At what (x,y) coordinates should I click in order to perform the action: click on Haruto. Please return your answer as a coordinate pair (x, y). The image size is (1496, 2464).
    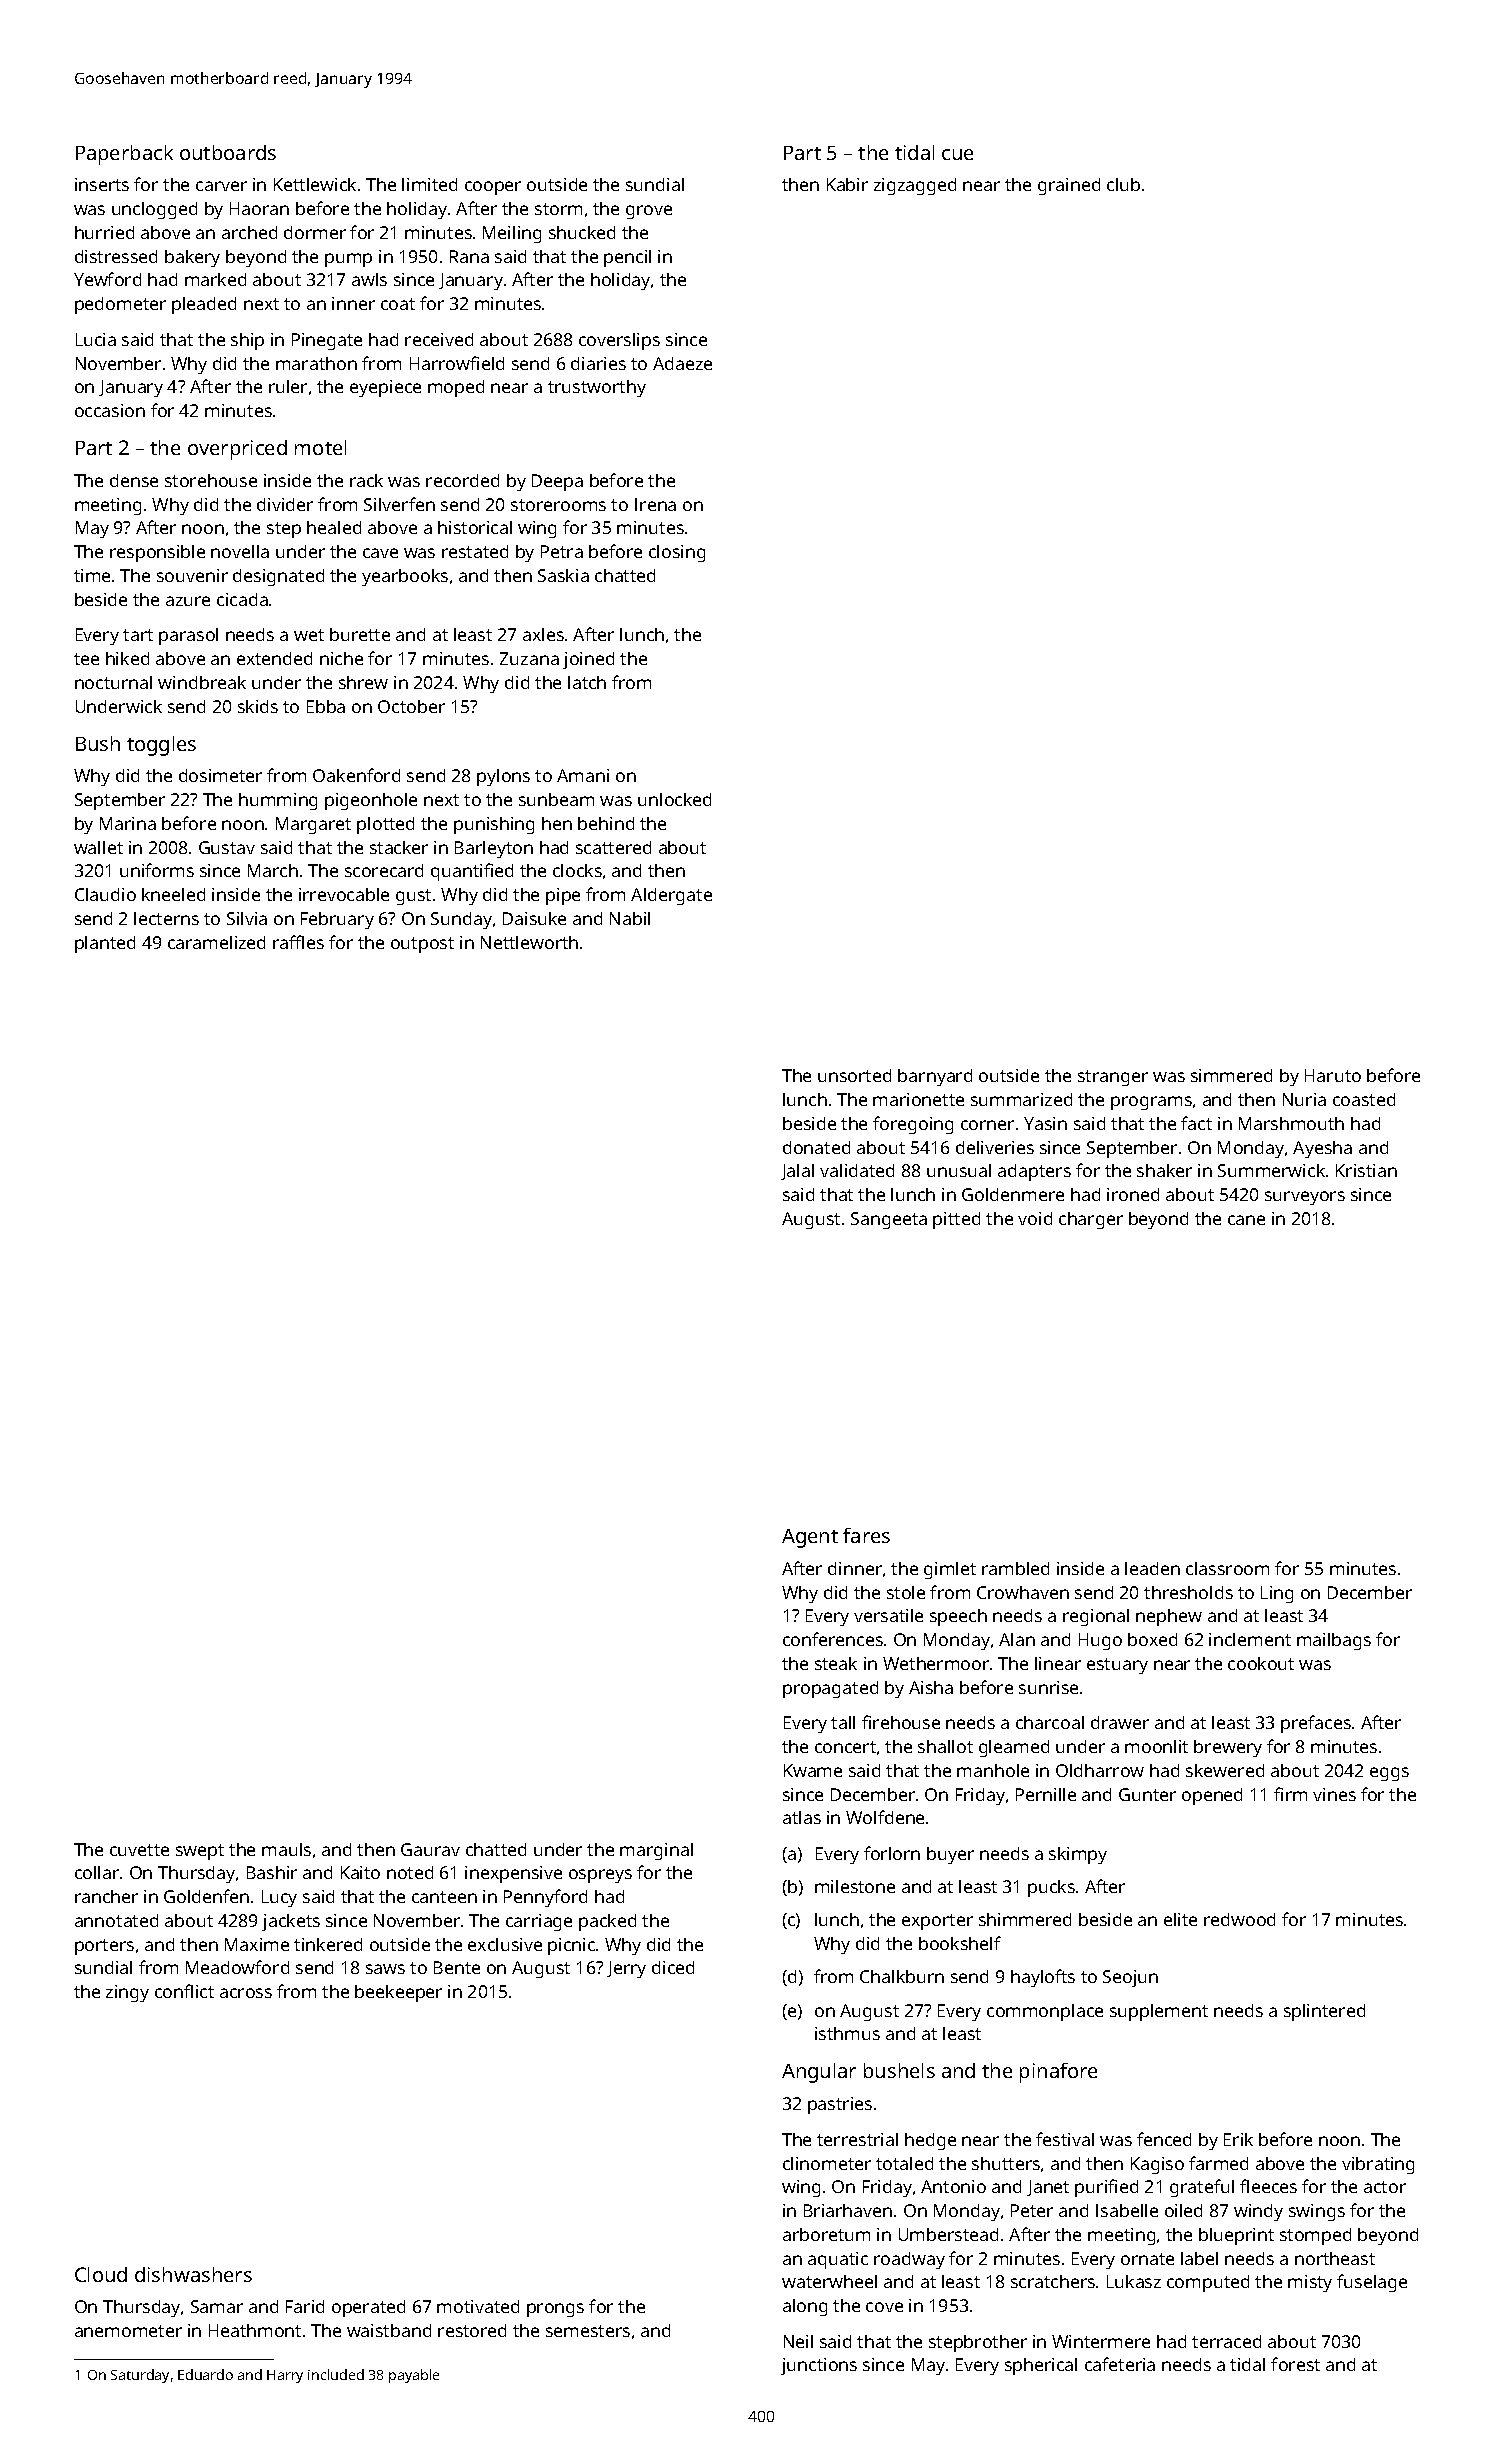
    Looking at the image, I should click on (1333, 1075).
